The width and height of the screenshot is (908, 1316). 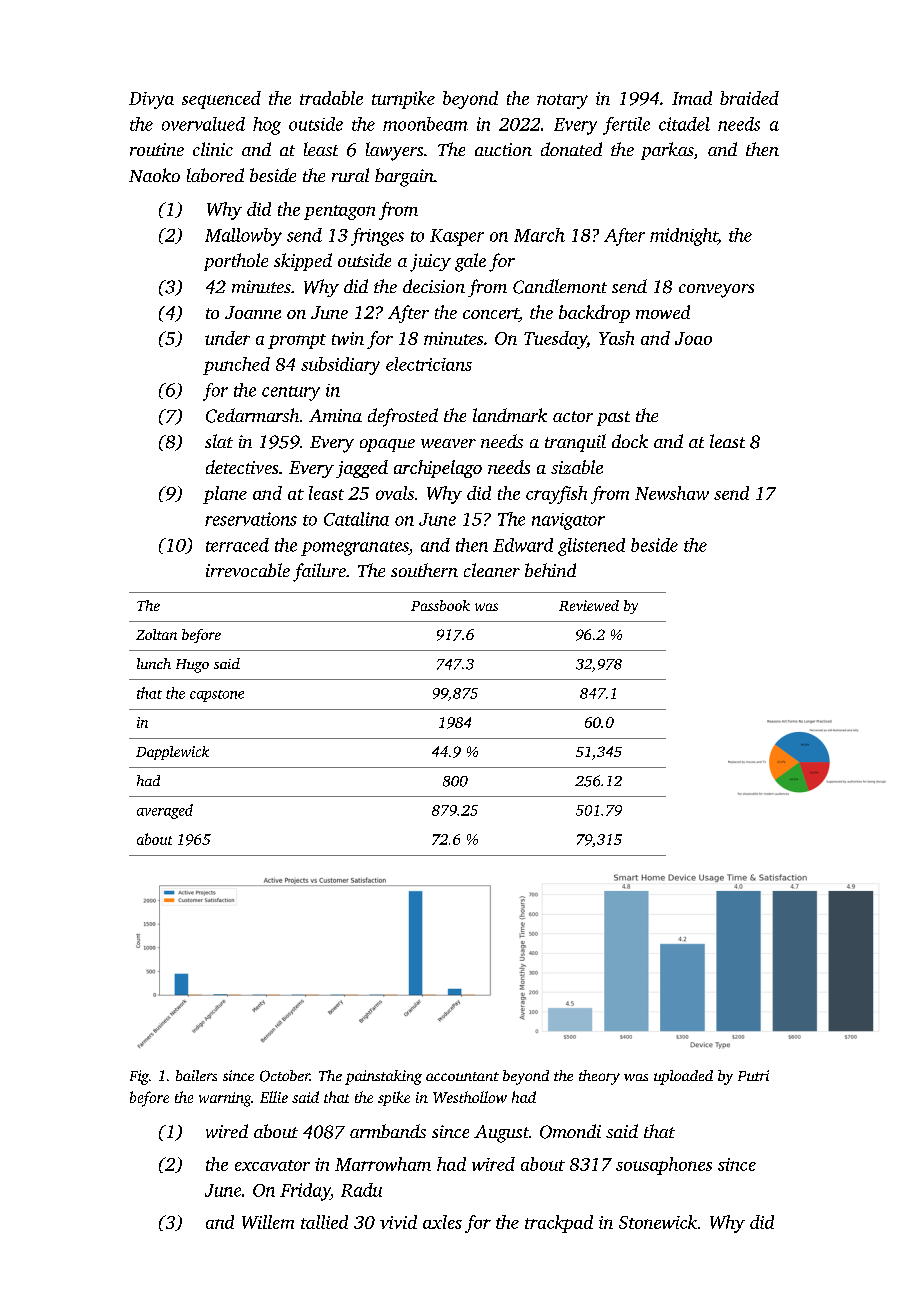 I want to click on spike, so click(x=394, y=1098).
